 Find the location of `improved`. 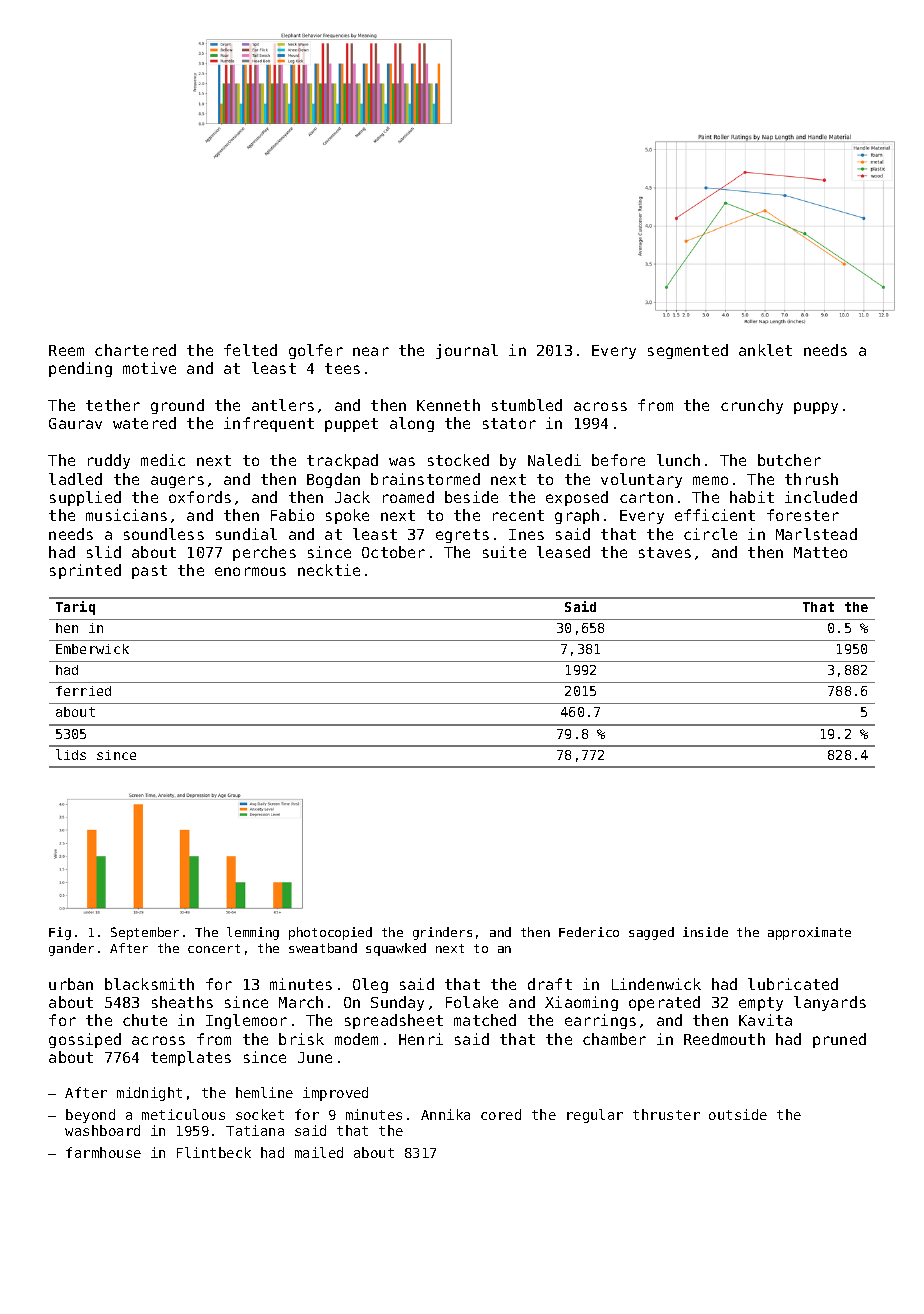

improved is located at coordinates (335, 1094).
